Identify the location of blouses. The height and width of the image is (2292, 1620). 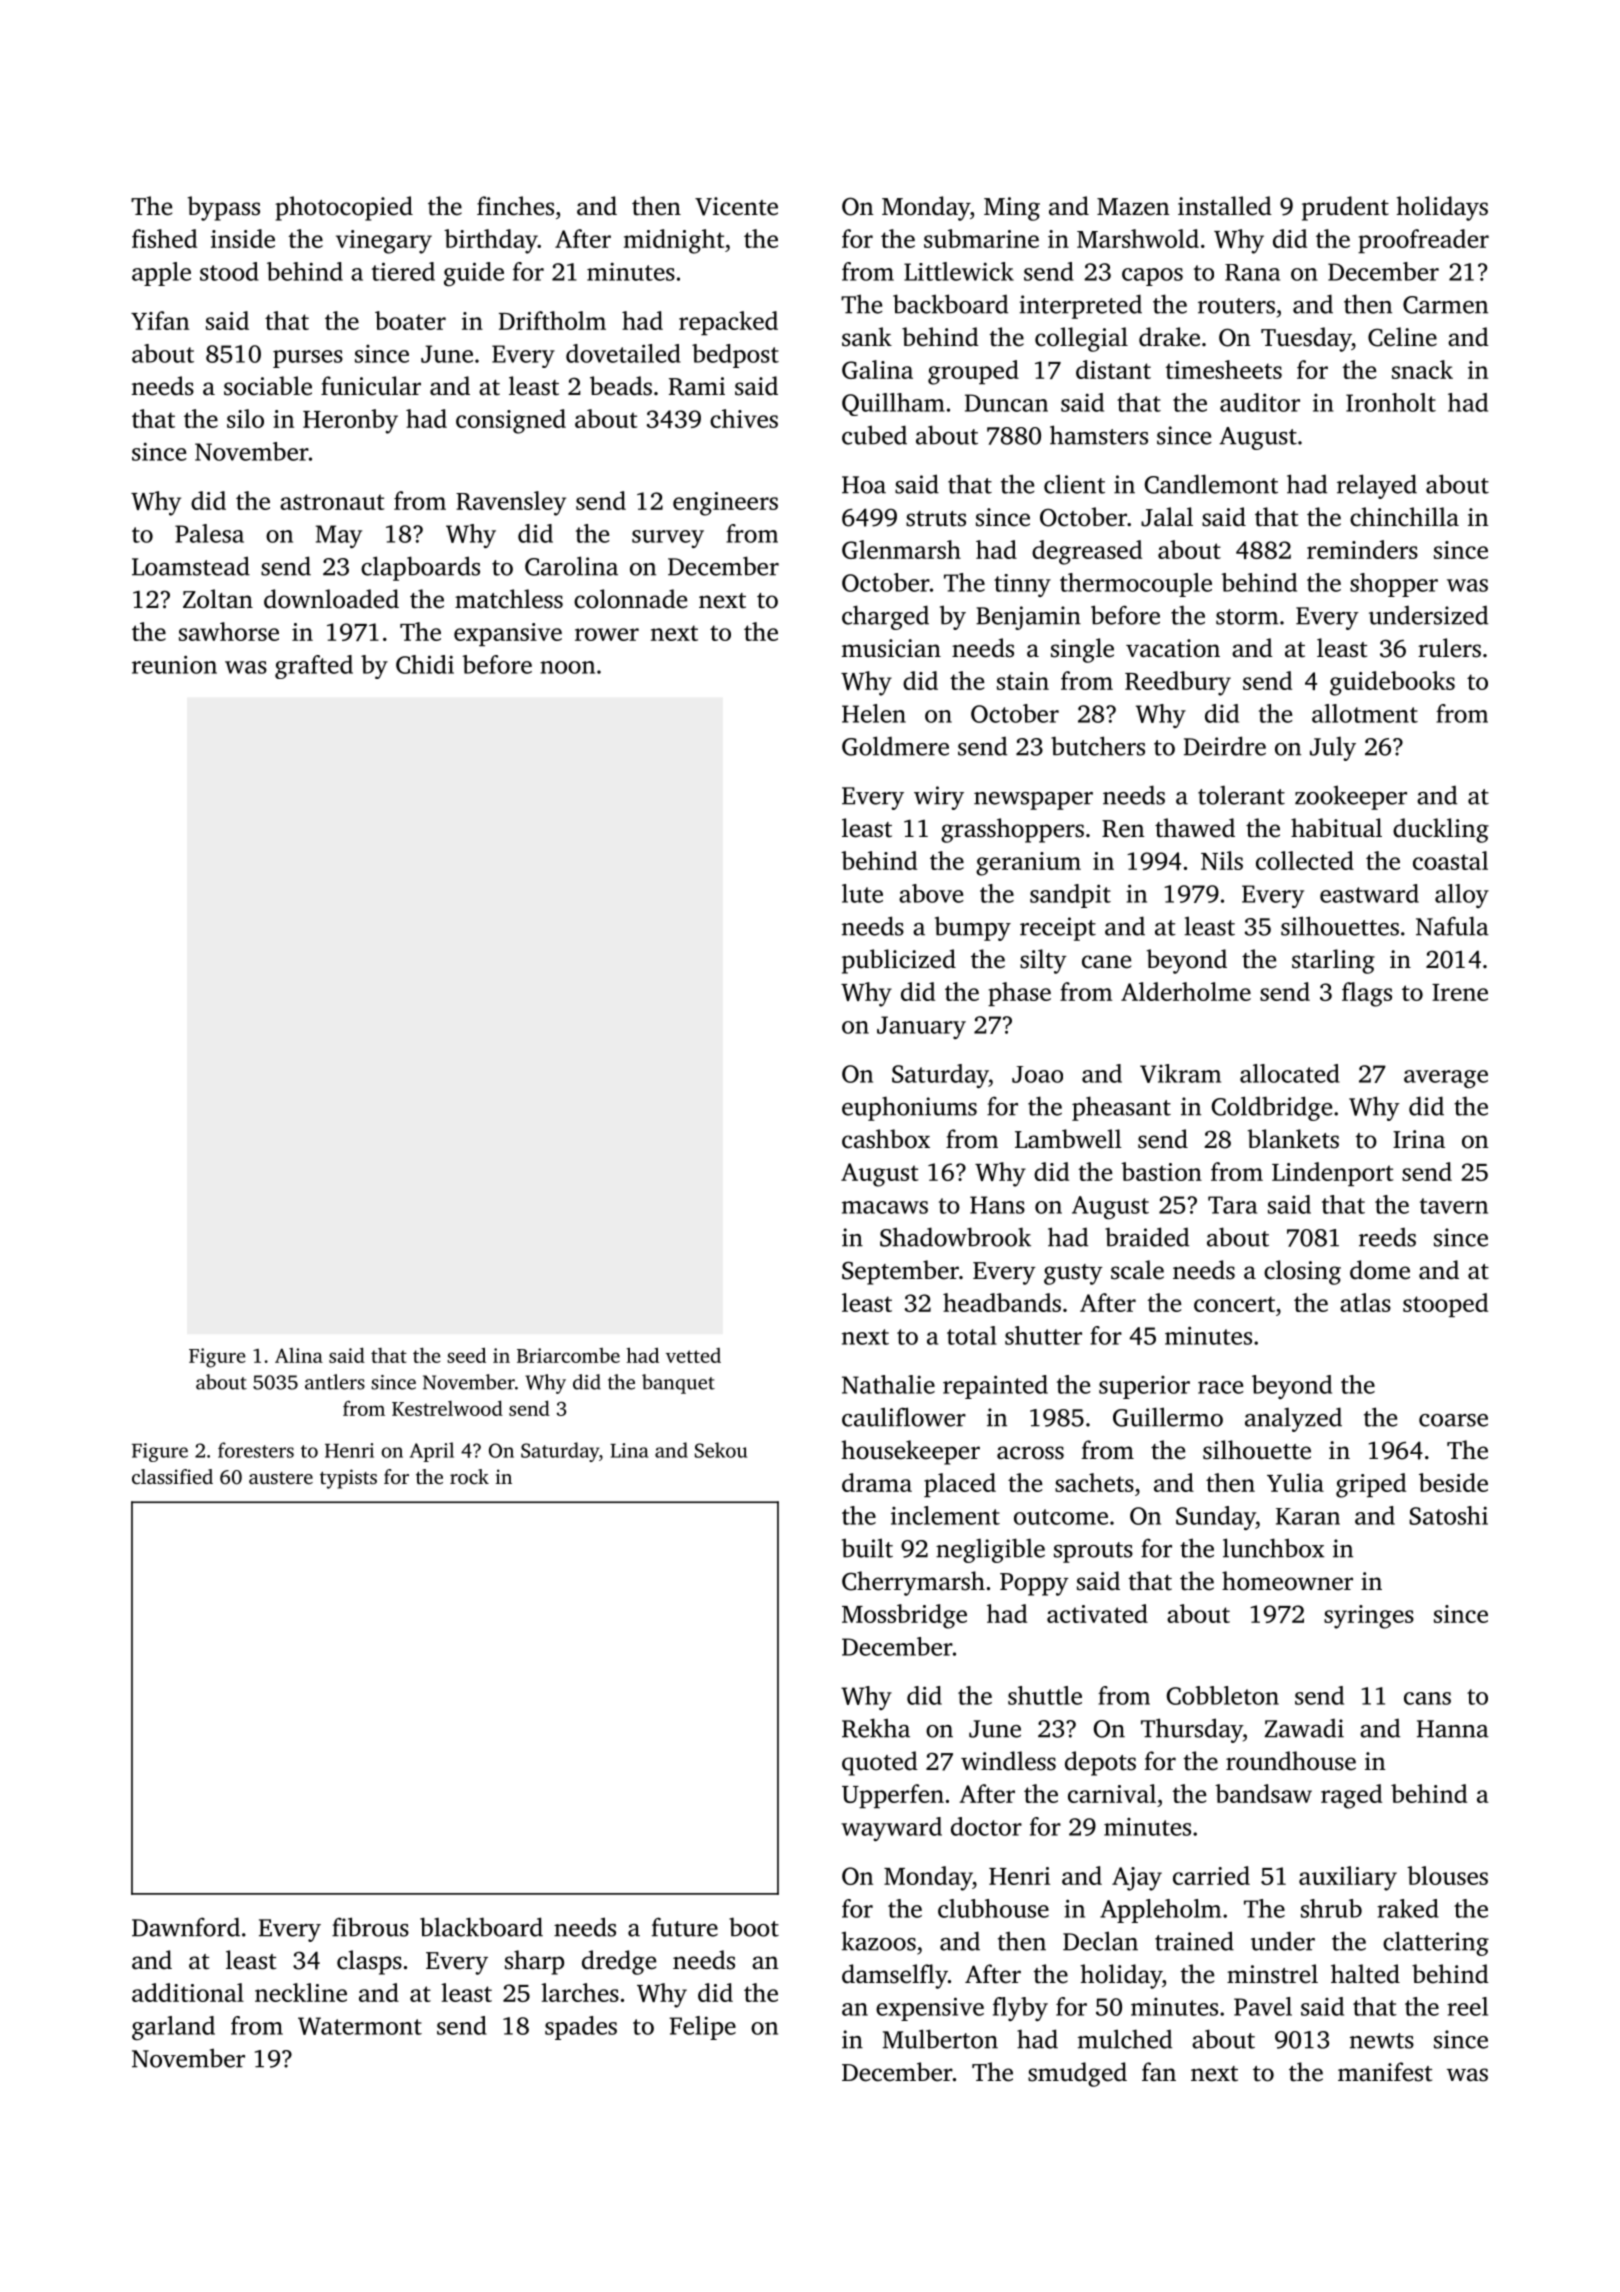
(1447, 1875).
